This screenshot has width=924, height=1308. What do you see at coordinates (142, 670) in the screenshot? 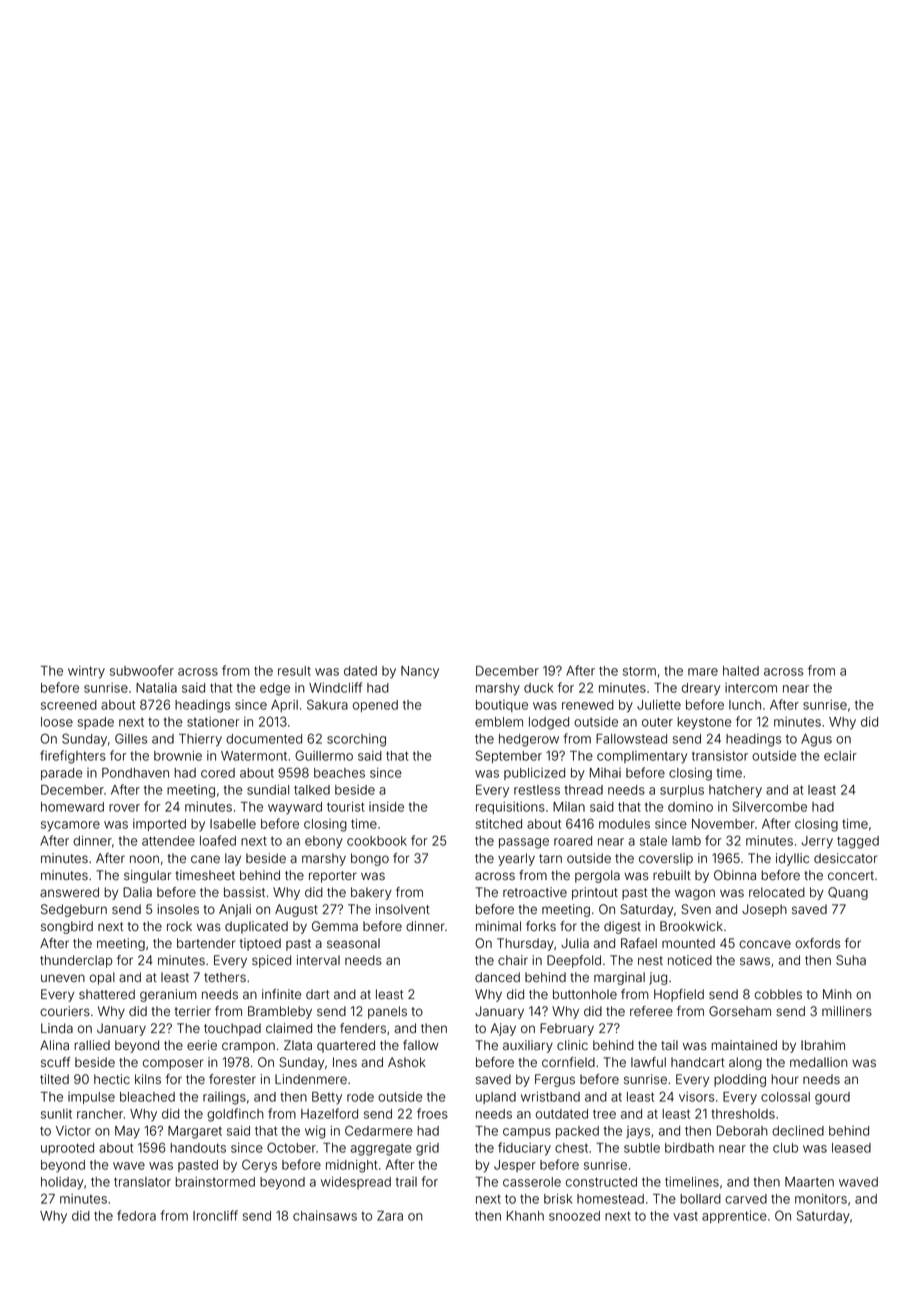
I see `subwoofer` at bounding box center [142, 670].
